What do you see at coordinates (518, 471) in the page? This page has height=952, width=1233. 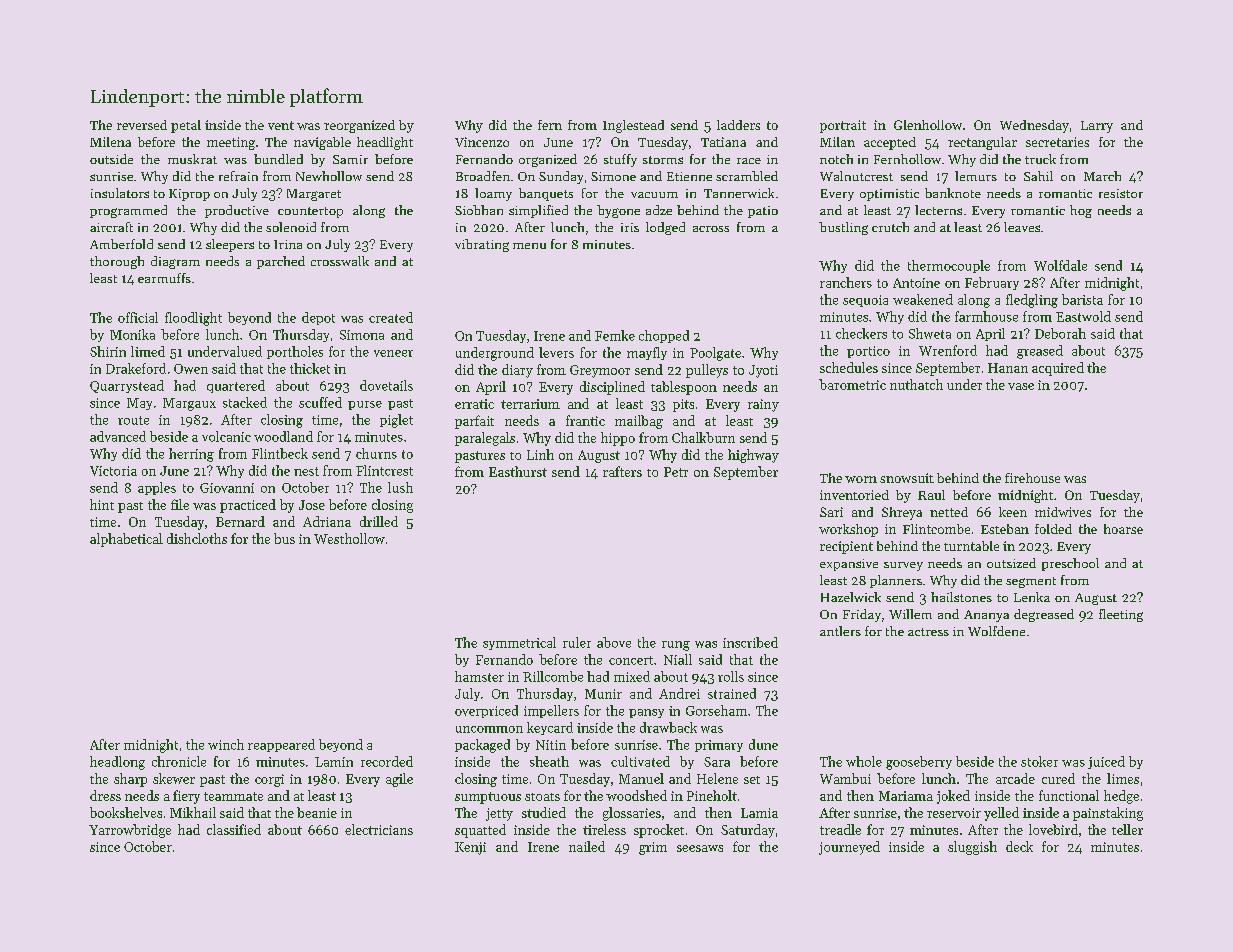 I see `Easthurst` at bounding box center [518, 471].
